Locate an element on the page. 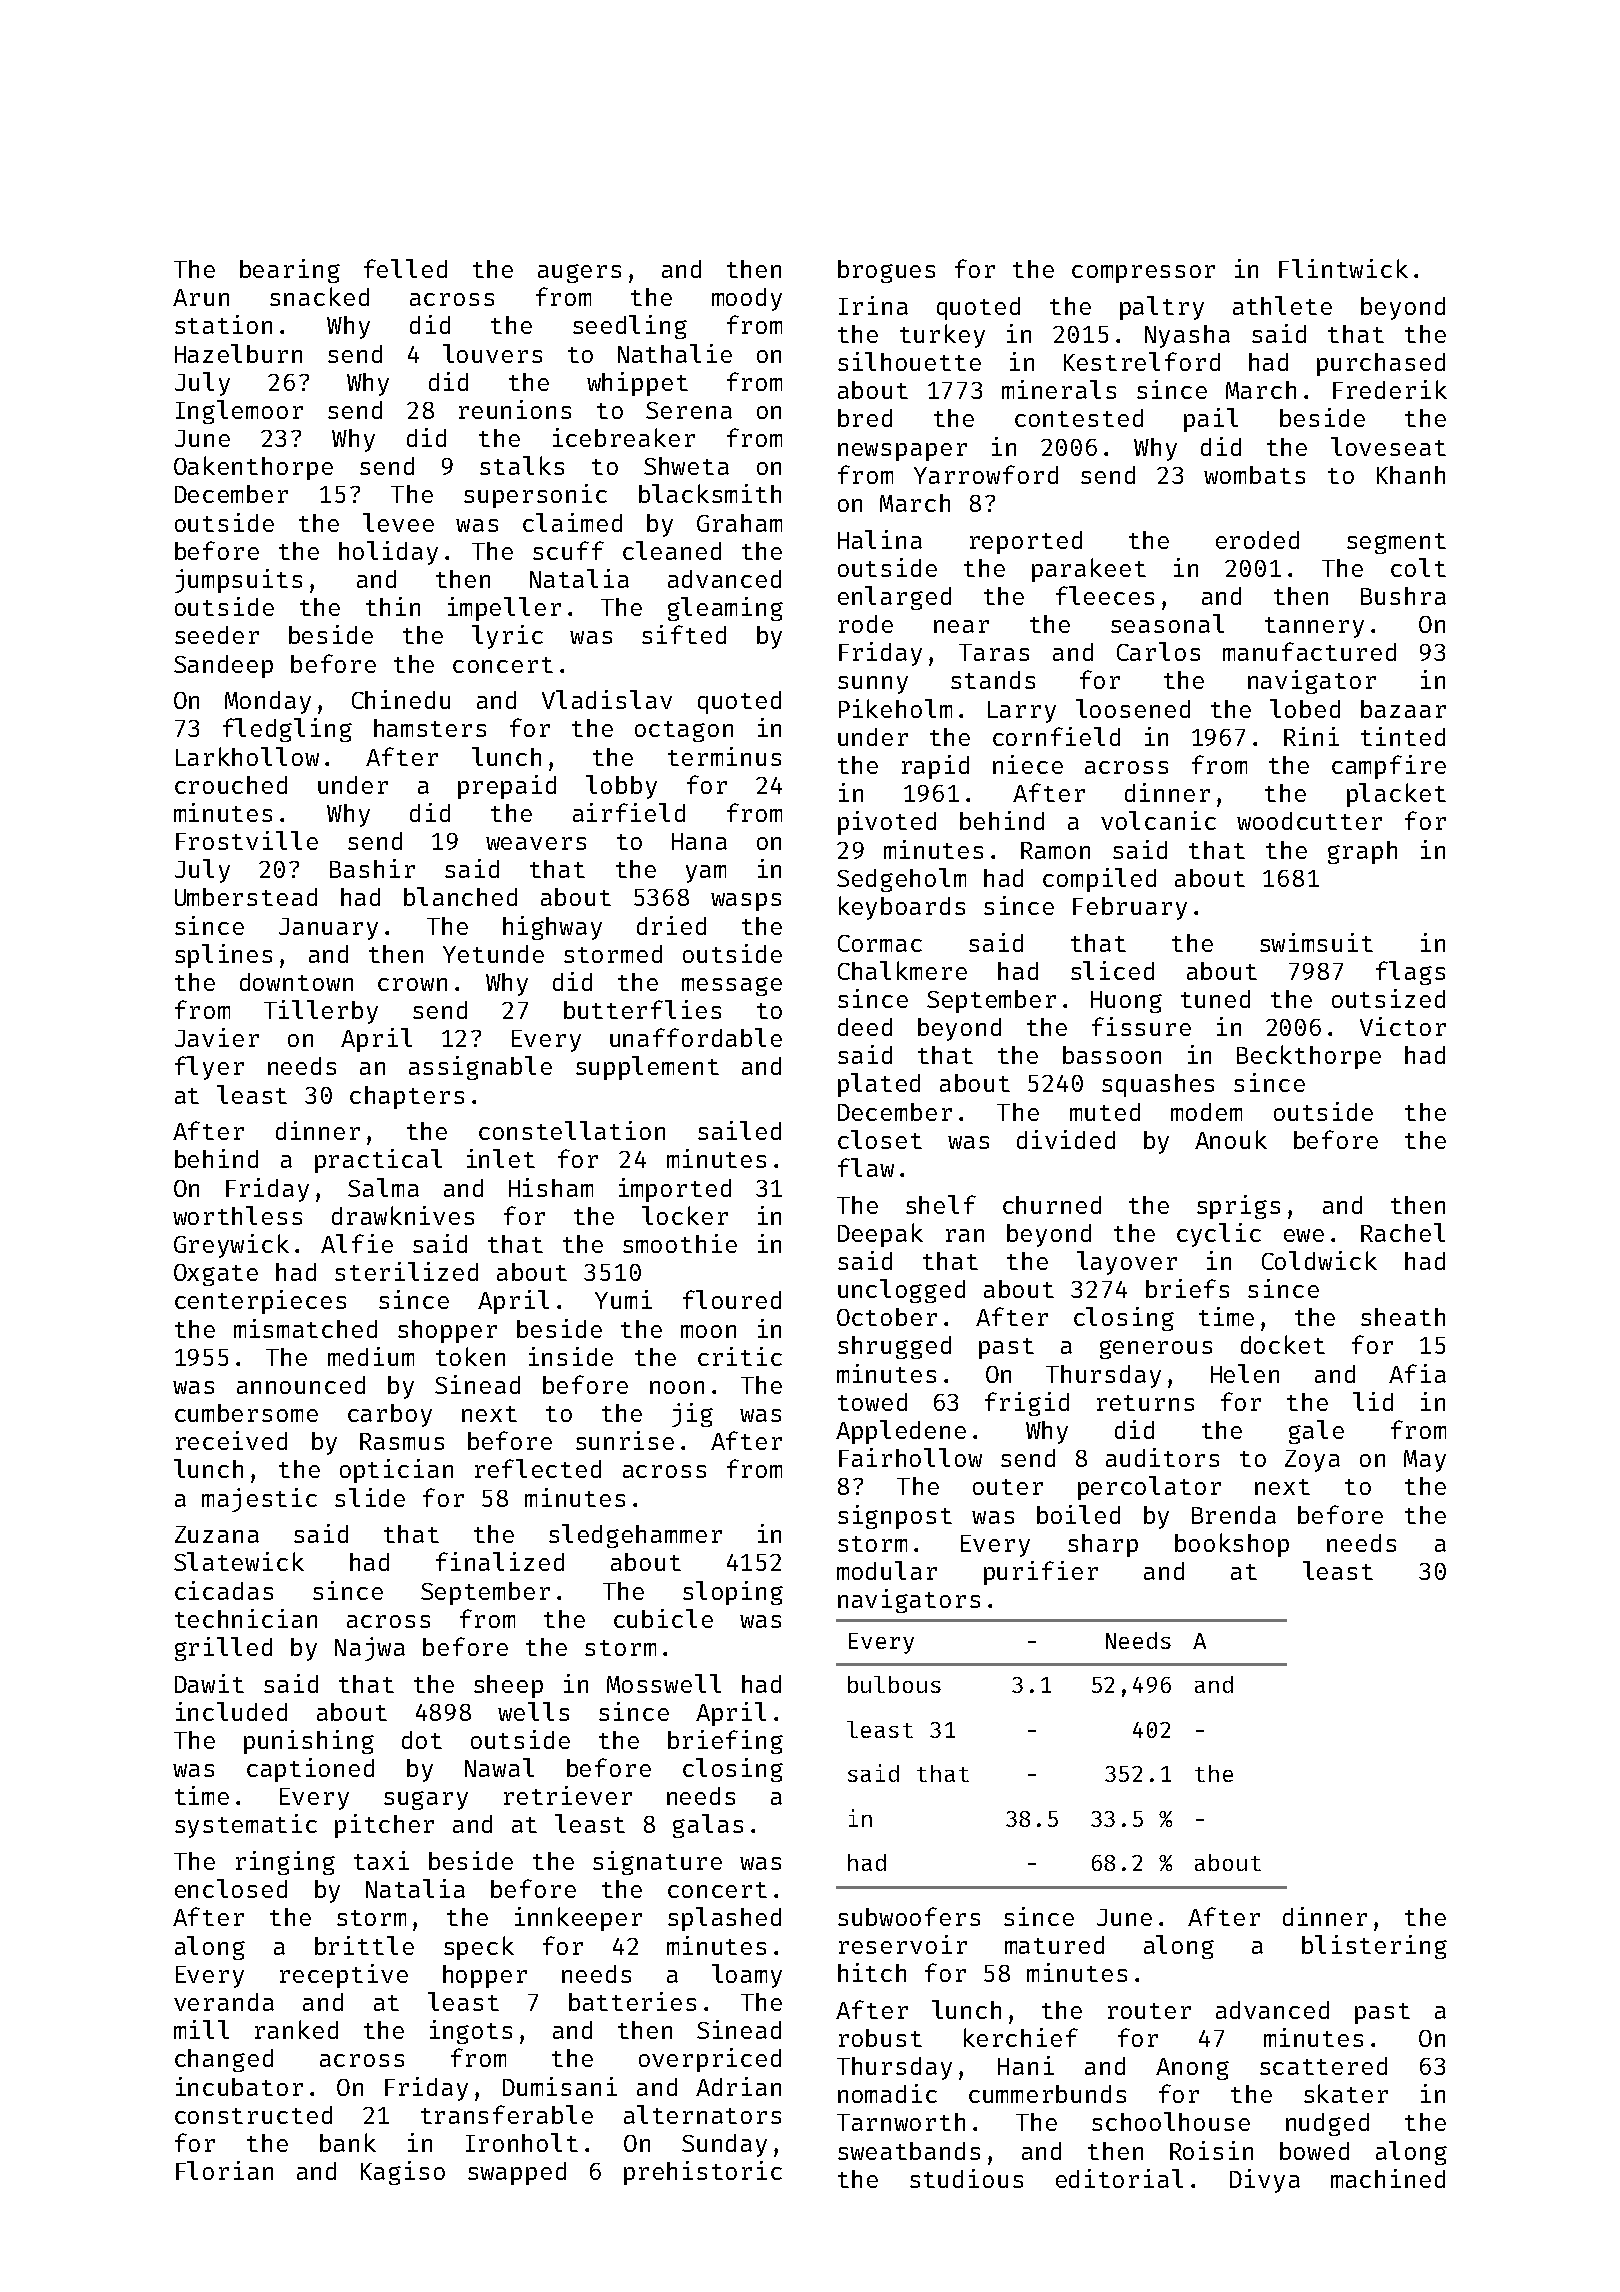 The height and width of the image is (2292, 1620). volcanic is located at coordinates (1158, 820).
